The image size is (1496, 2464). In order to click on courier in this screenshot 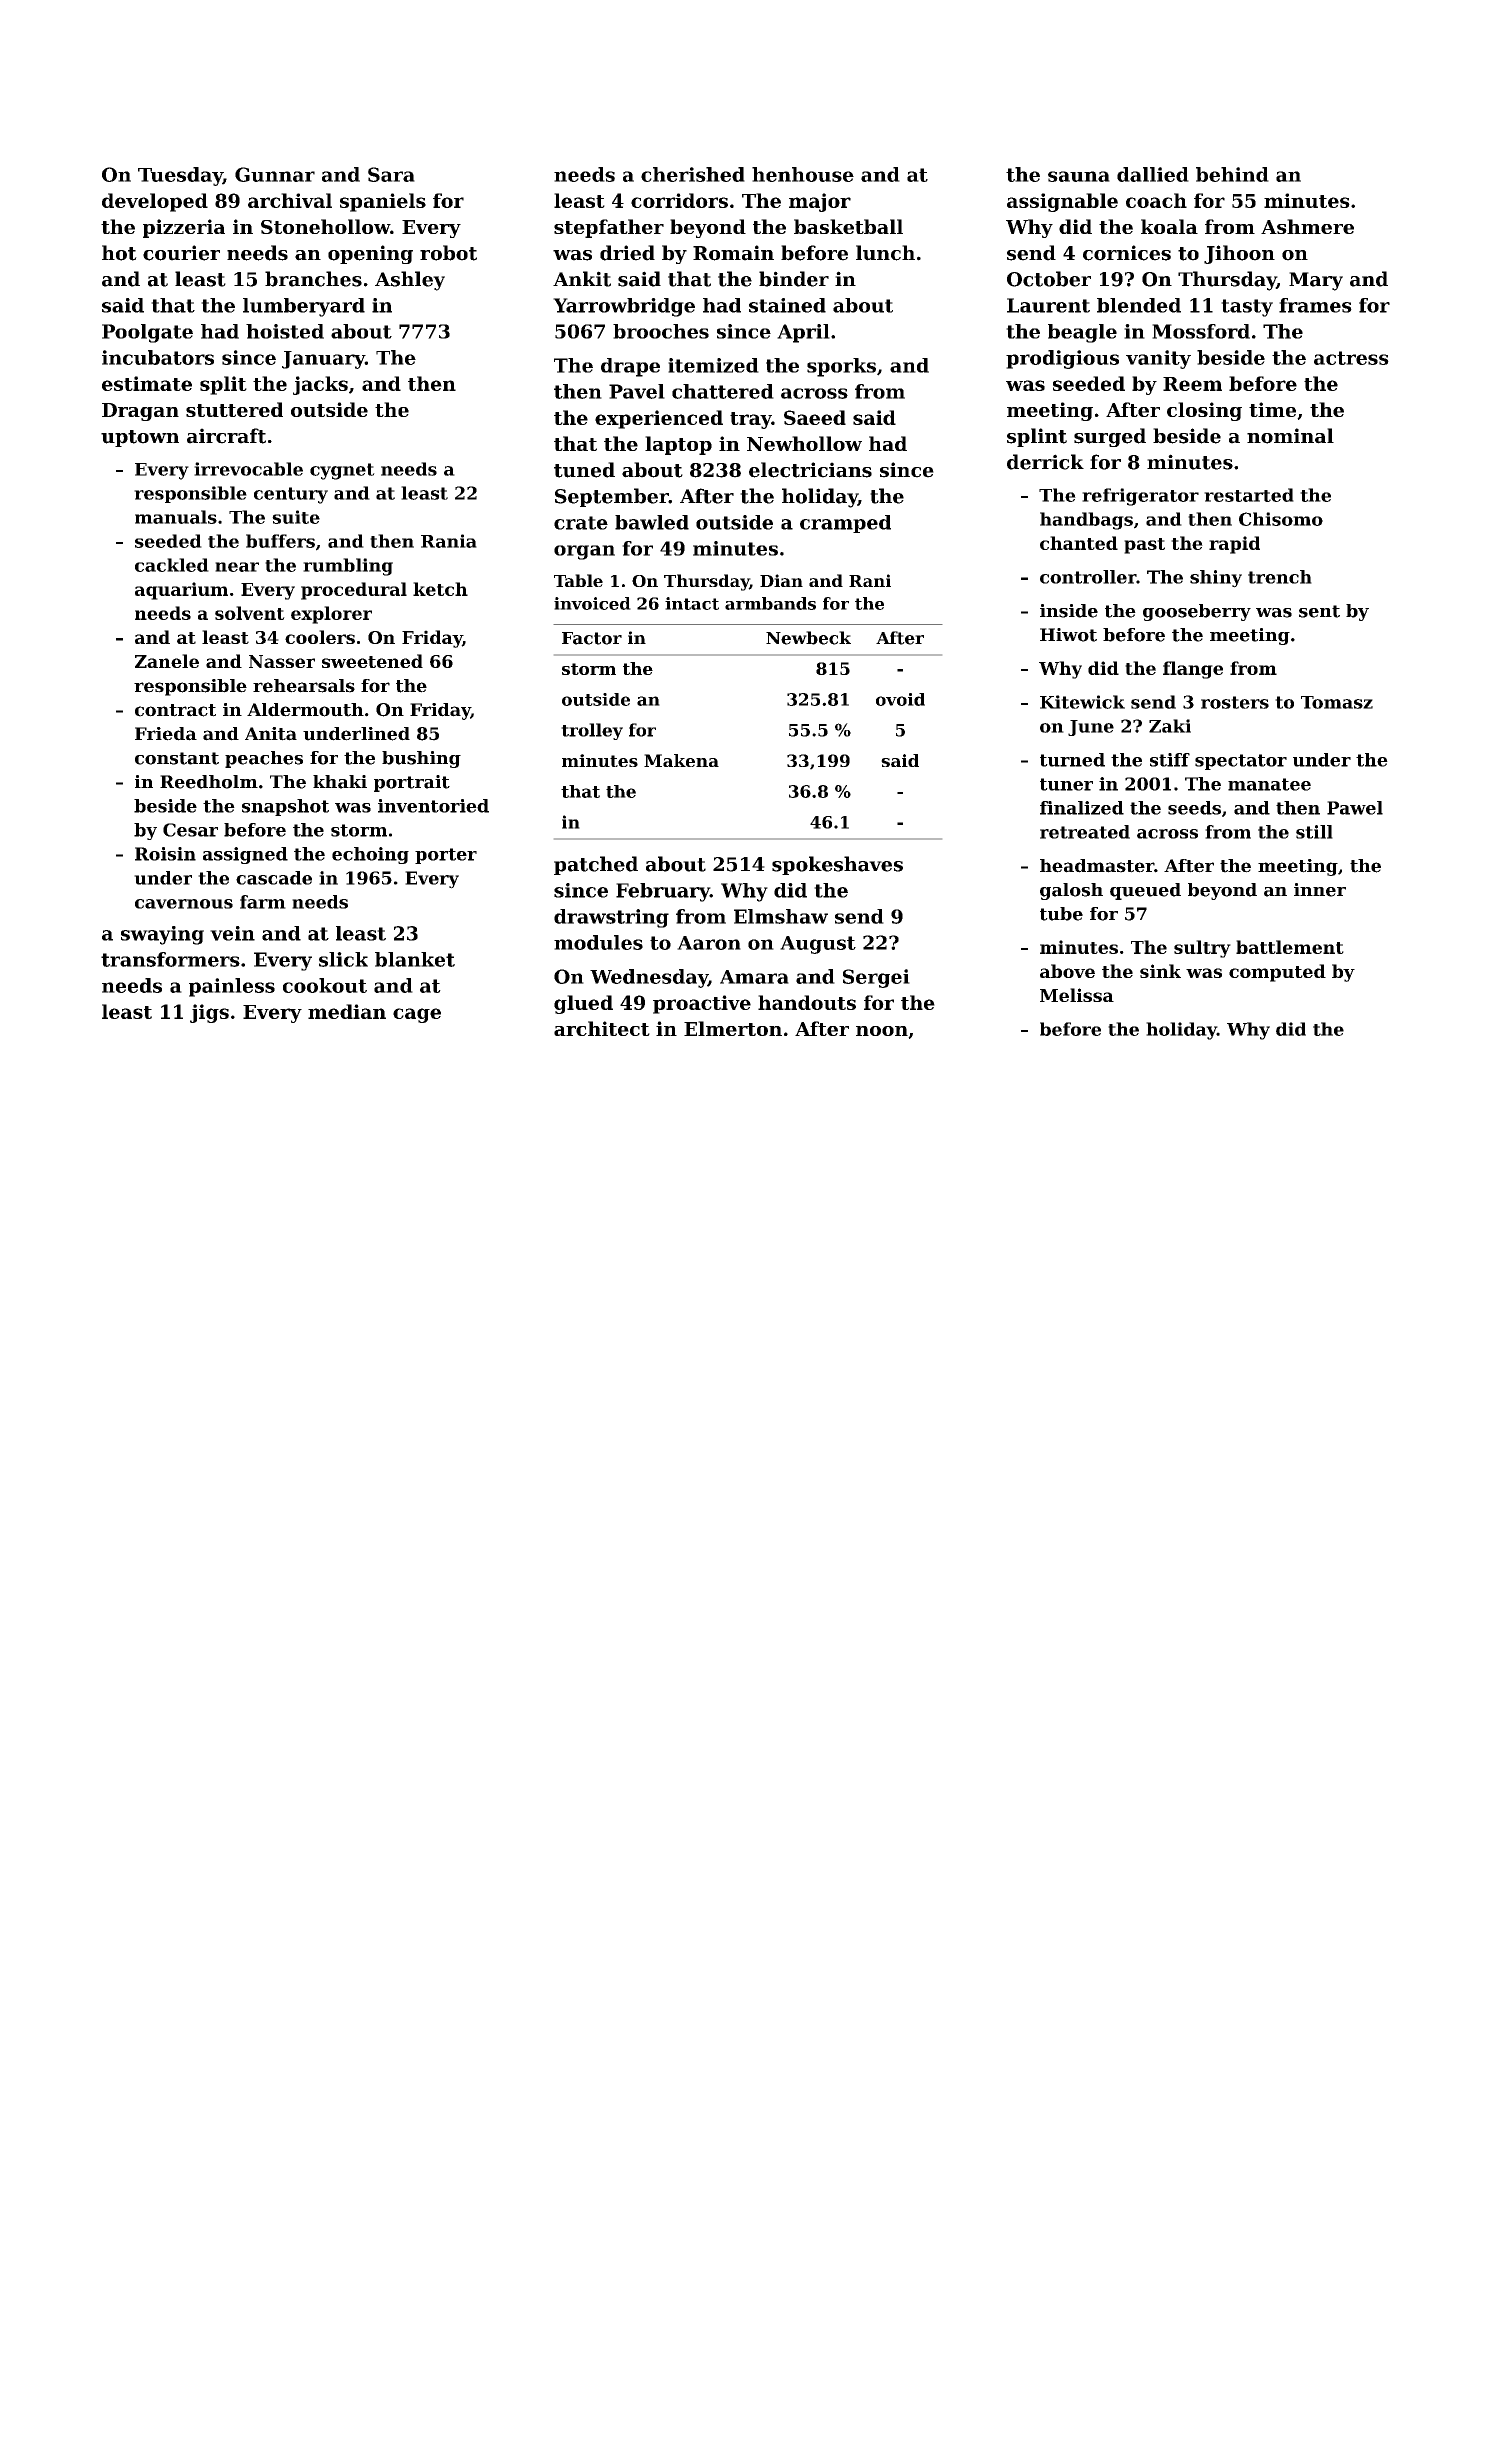, I will do `click(181, 253)`.
